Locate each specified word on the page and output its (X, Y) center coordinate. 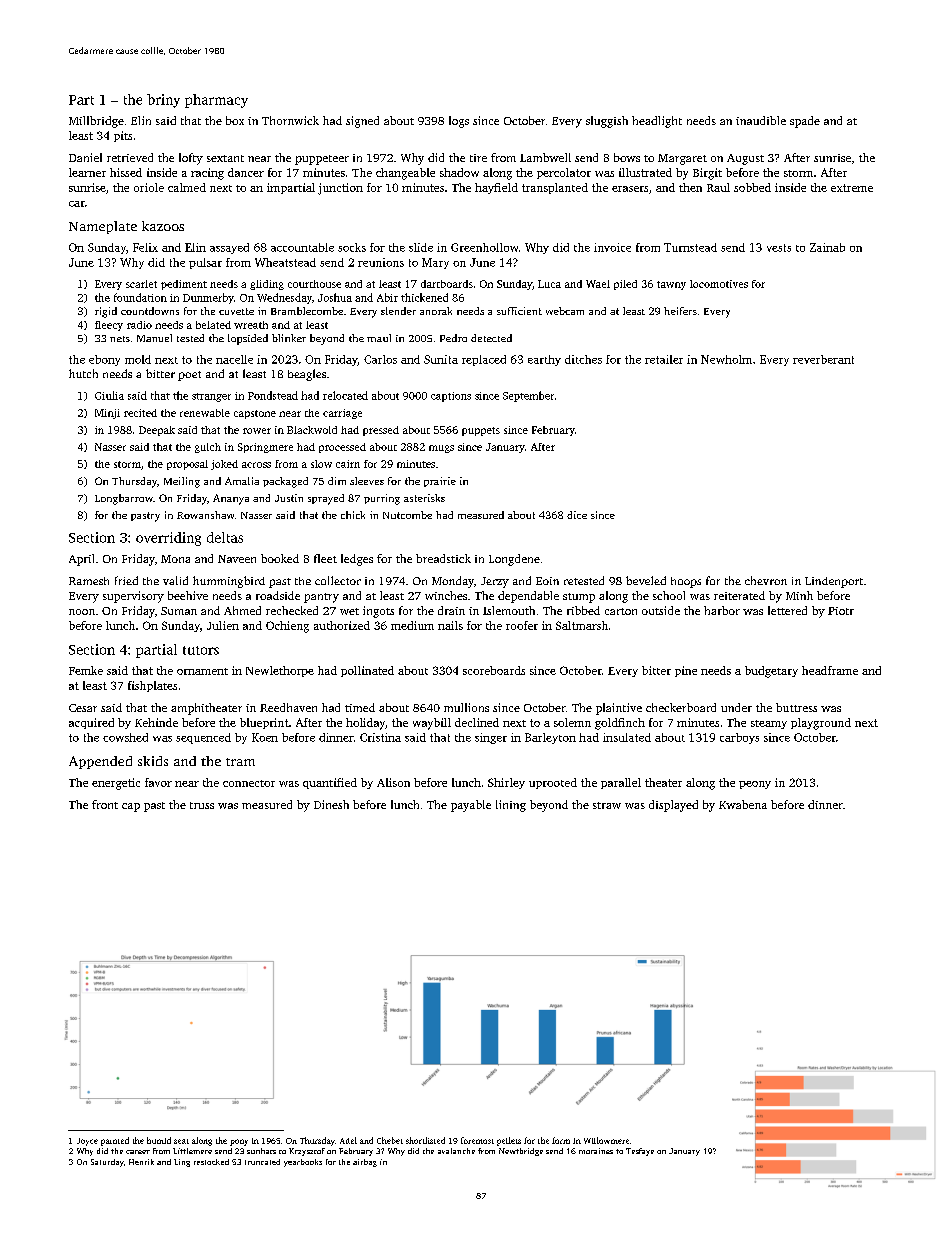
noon (82, 612)
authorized (342, 625)
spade (805, 122)
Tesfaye (640, 1152)
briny (163, 101)
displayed (673, 806)
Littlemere (192, 1151)
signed (362, 122)
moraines (596, 1151)
